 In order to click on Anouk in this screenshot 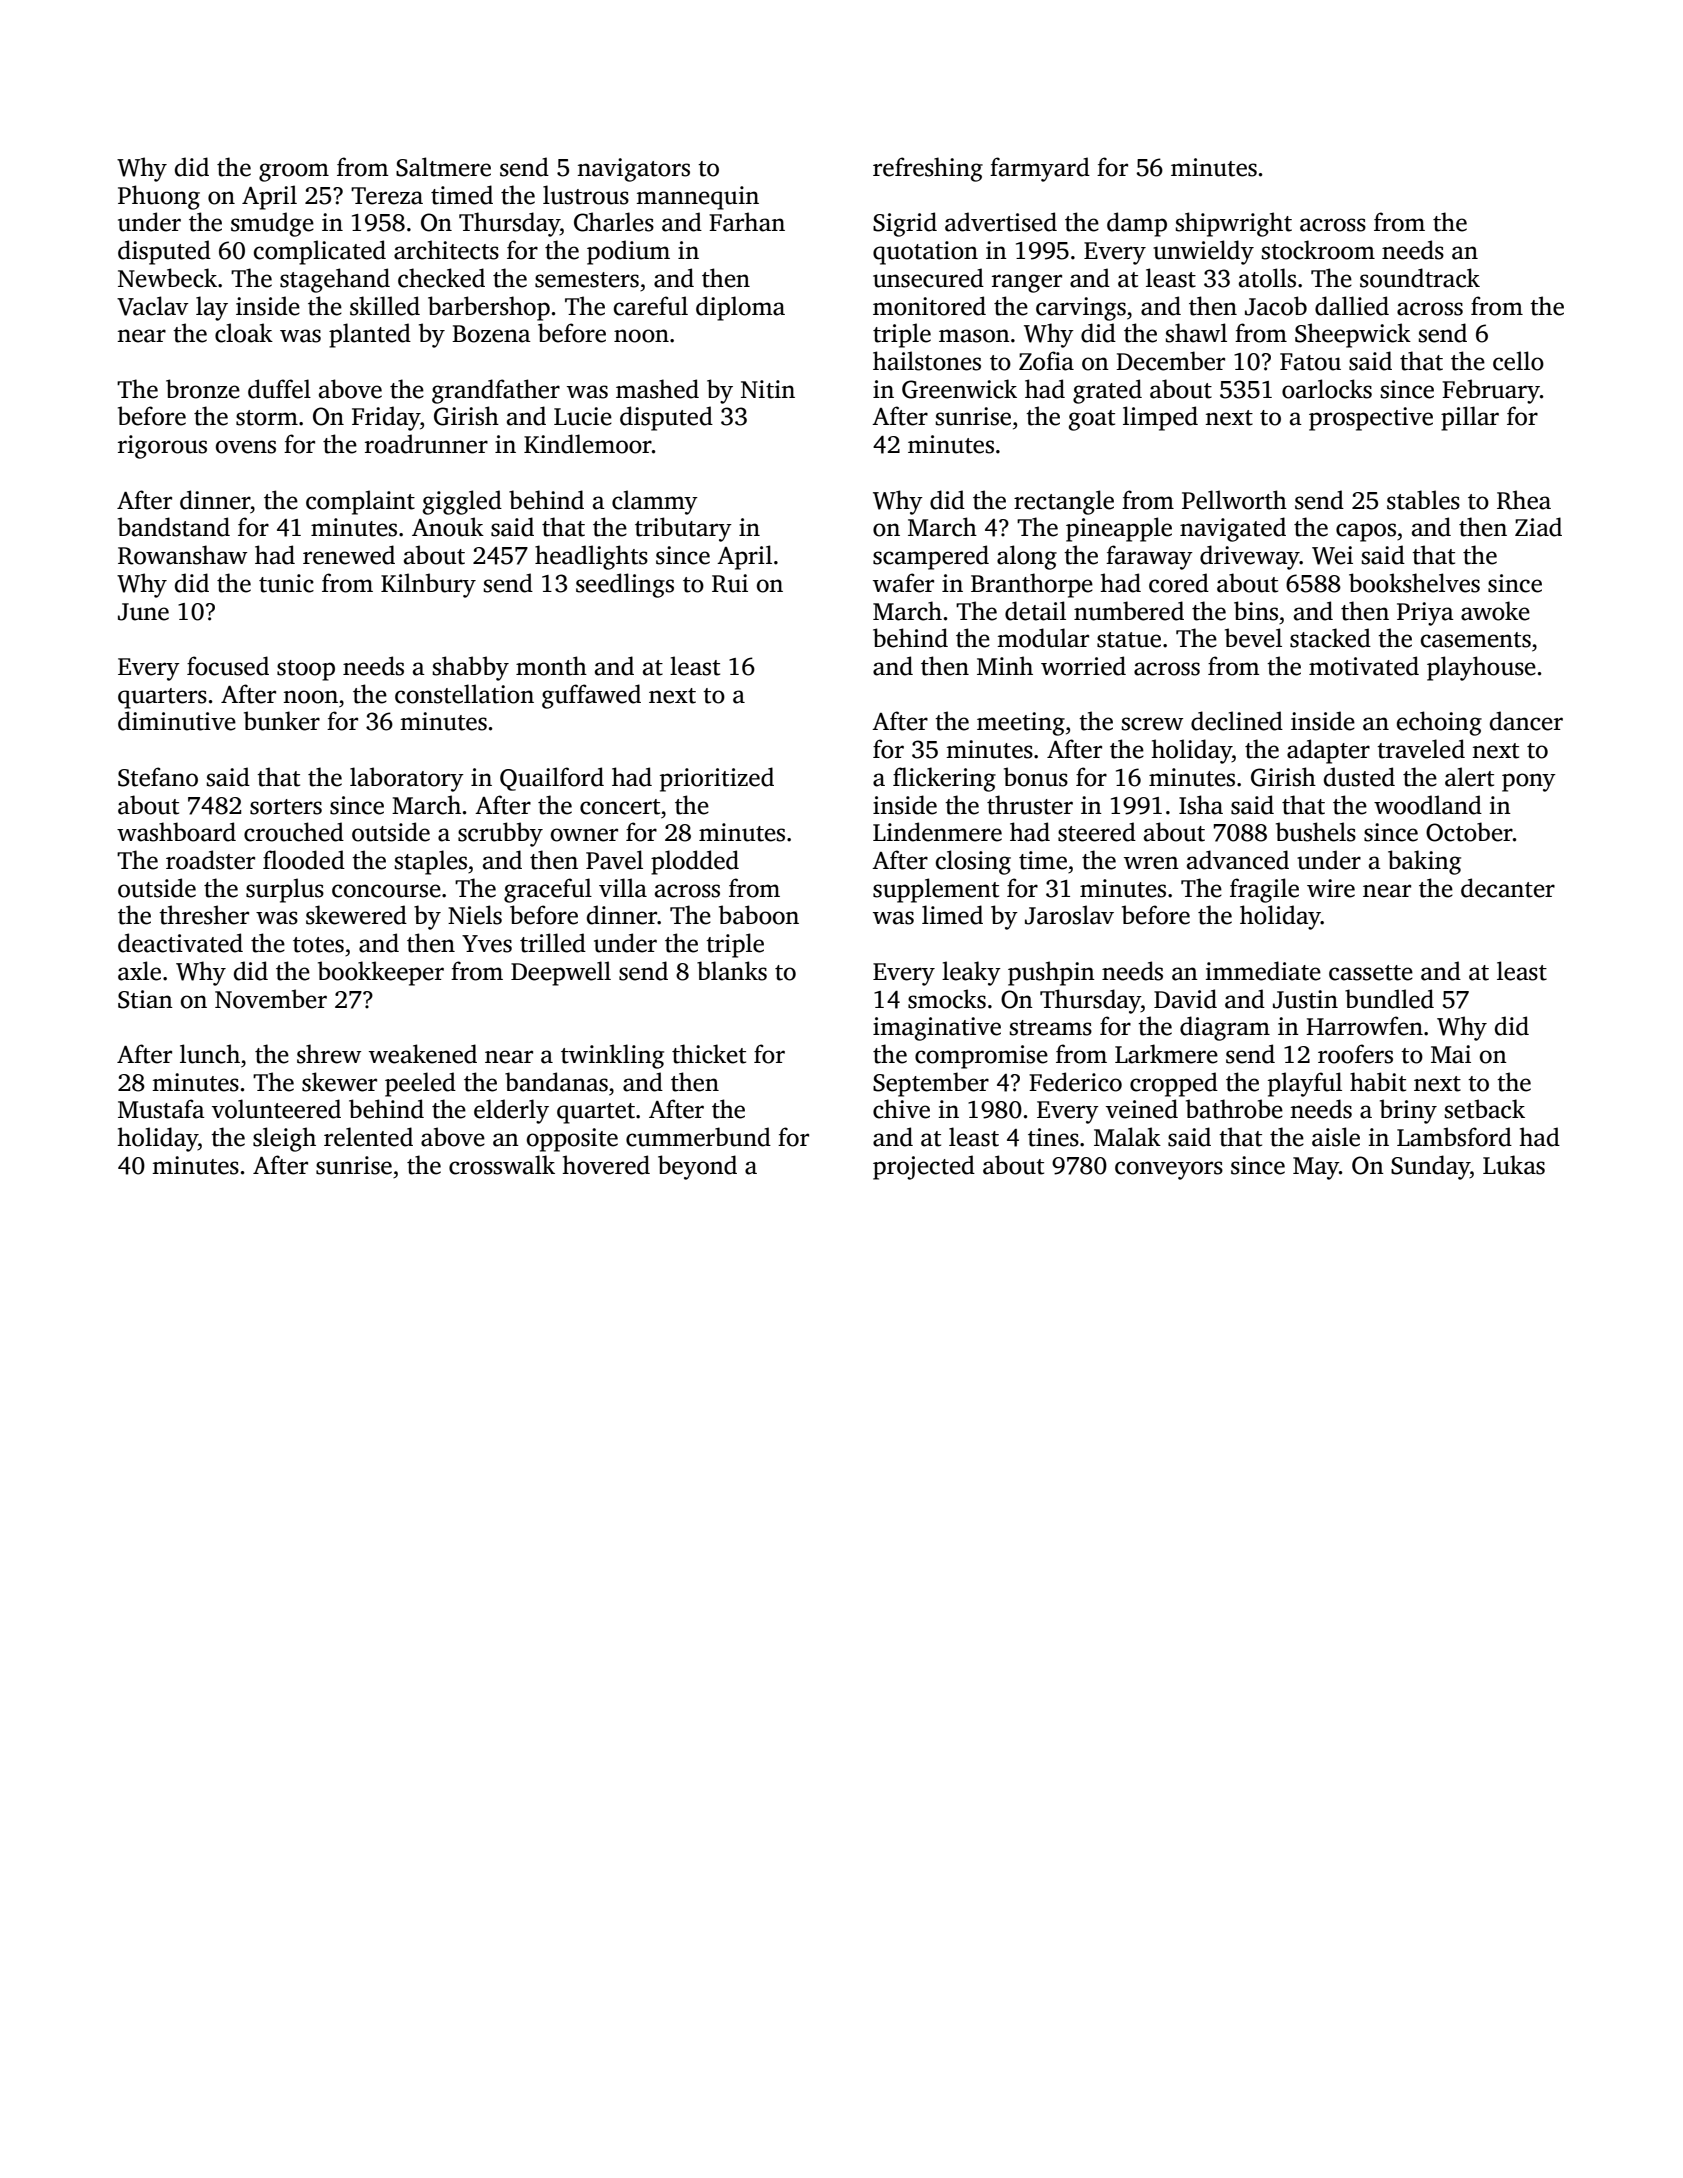, I will do `click(448, 527)`.
